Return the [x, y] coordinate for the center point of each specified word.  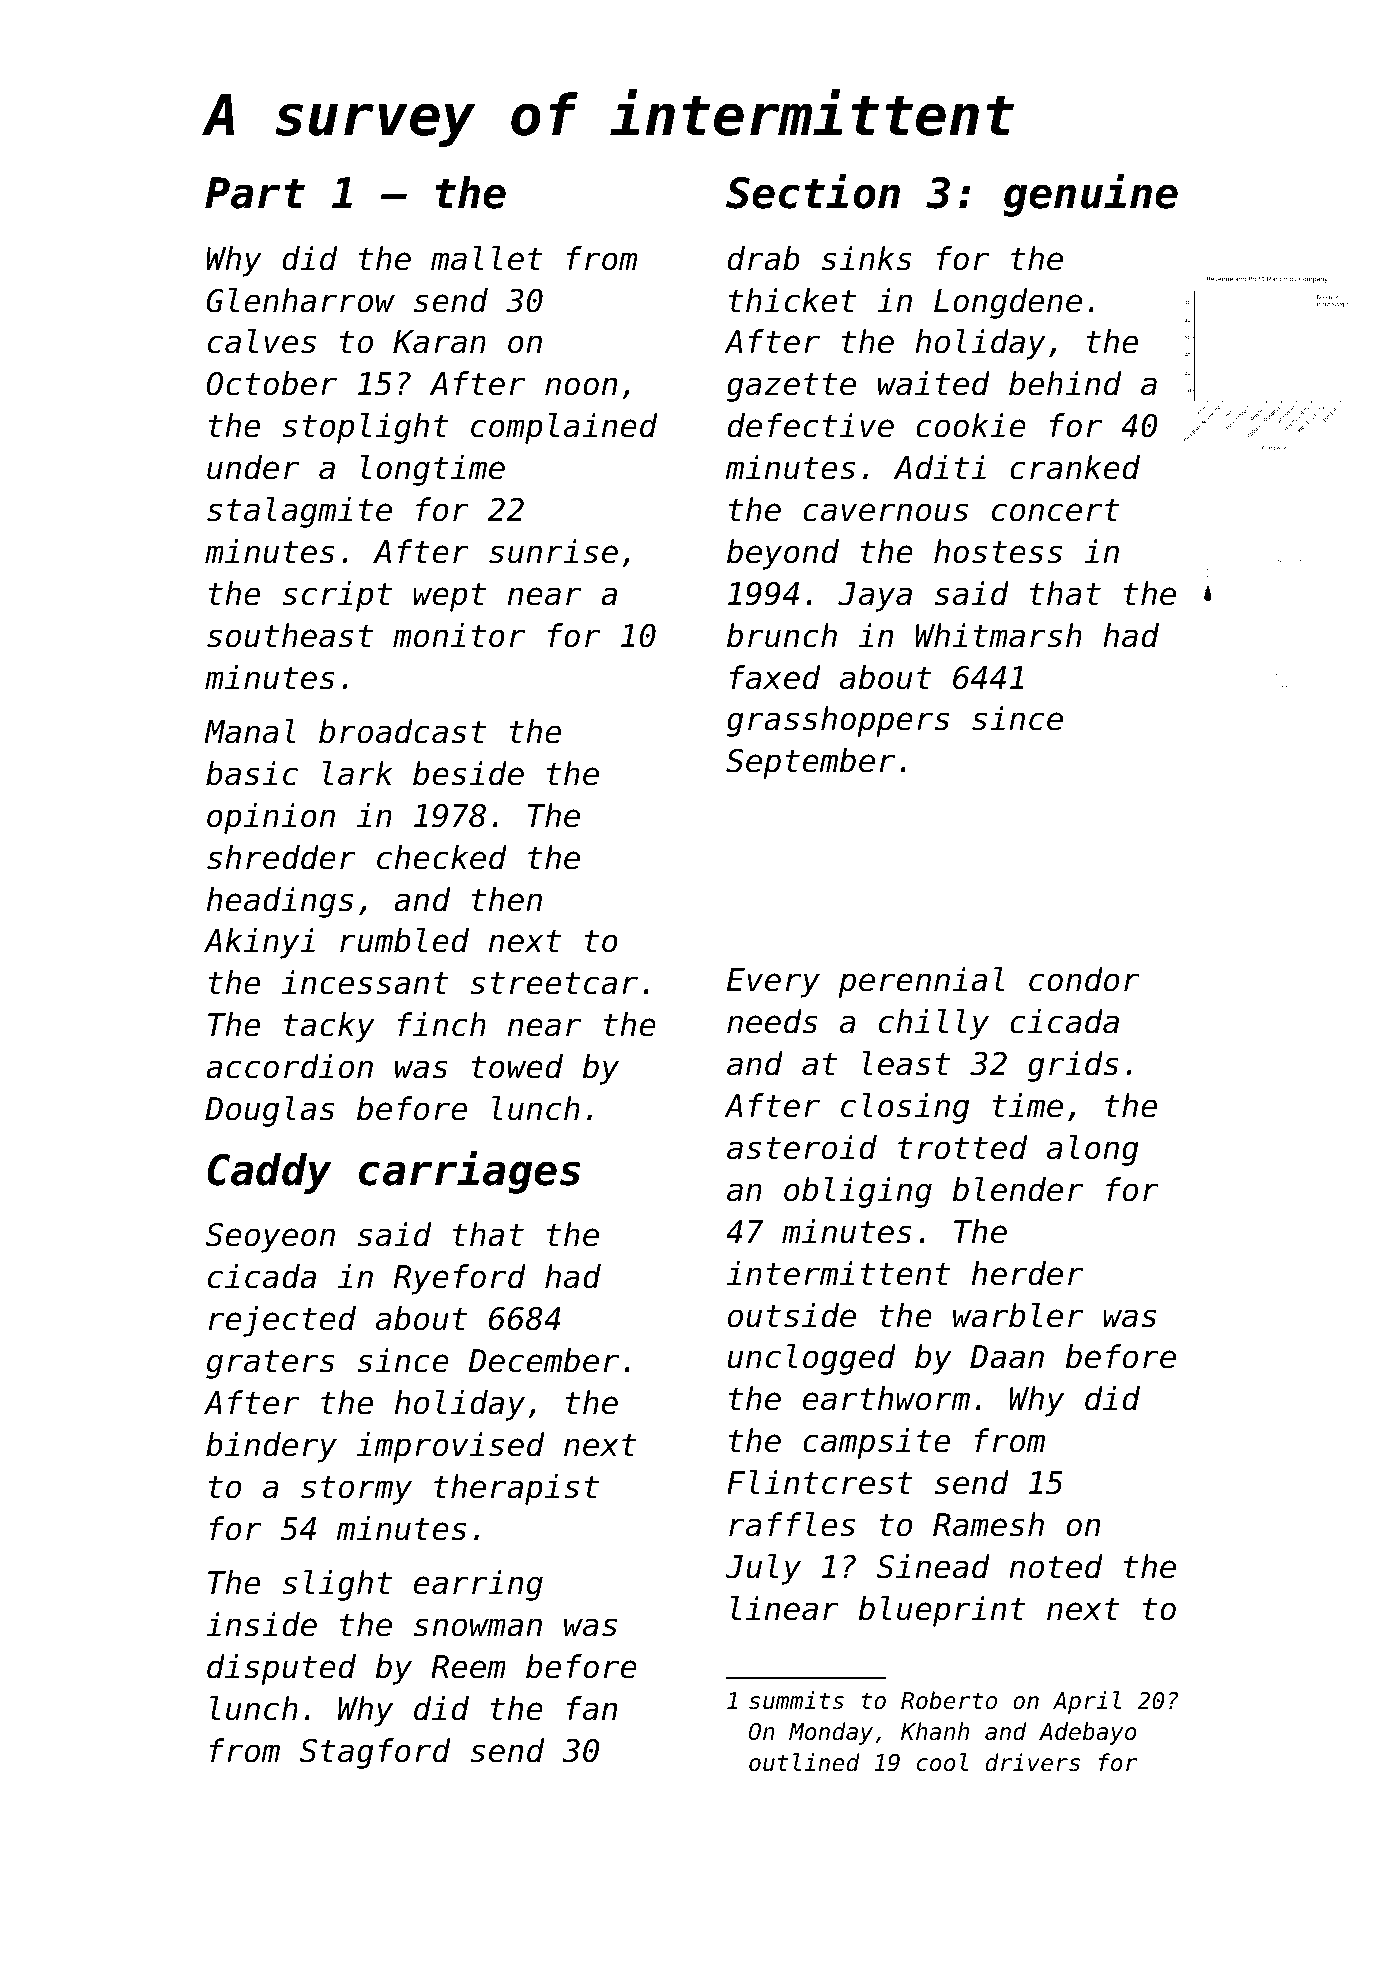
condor [1084, 979]
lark [358, 773]
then [507, 899]
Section [813, 191]
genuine [1090, 195]
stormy [356, 1490]
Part [255, 193]
